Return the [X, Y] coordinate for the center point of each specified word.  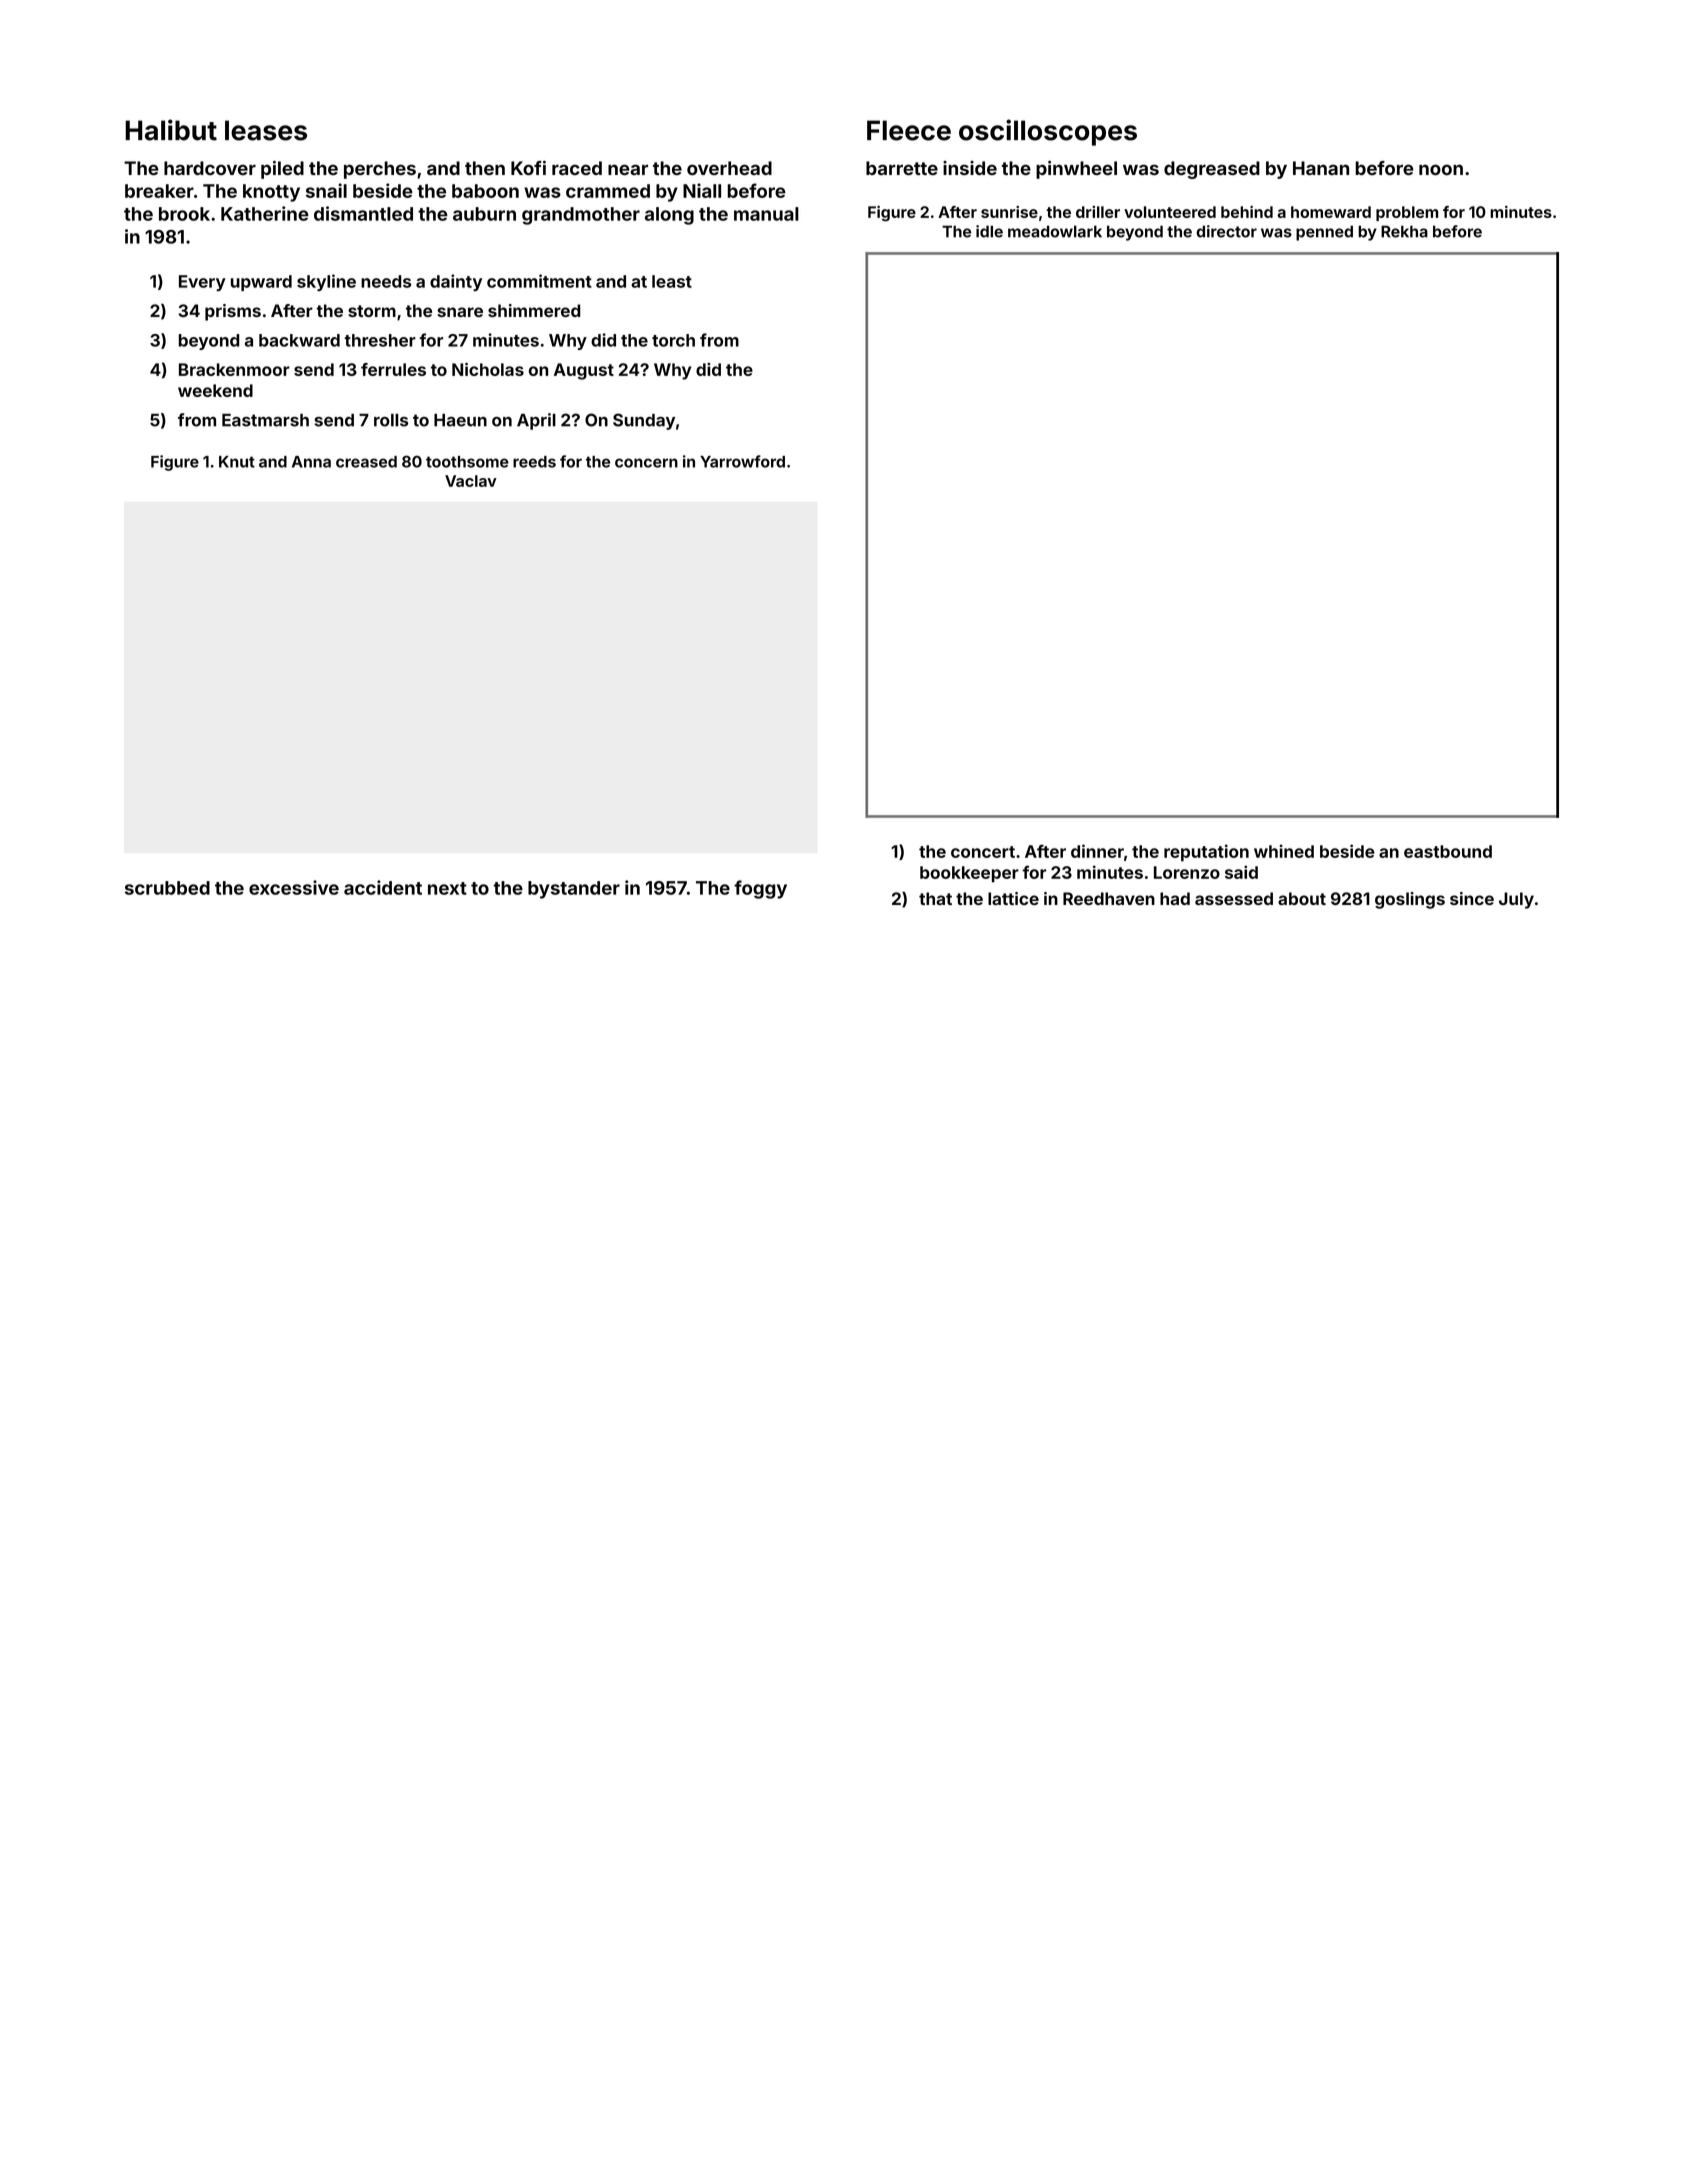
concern [646, 463]
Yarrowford [742, 461]
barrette [902, 168]
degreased [1212, 170]
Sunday [644, 421]
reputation [1206, 853]
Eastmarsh [265, 420]
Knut [237, 462]
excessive [294, 887]
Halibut [171, 130]
